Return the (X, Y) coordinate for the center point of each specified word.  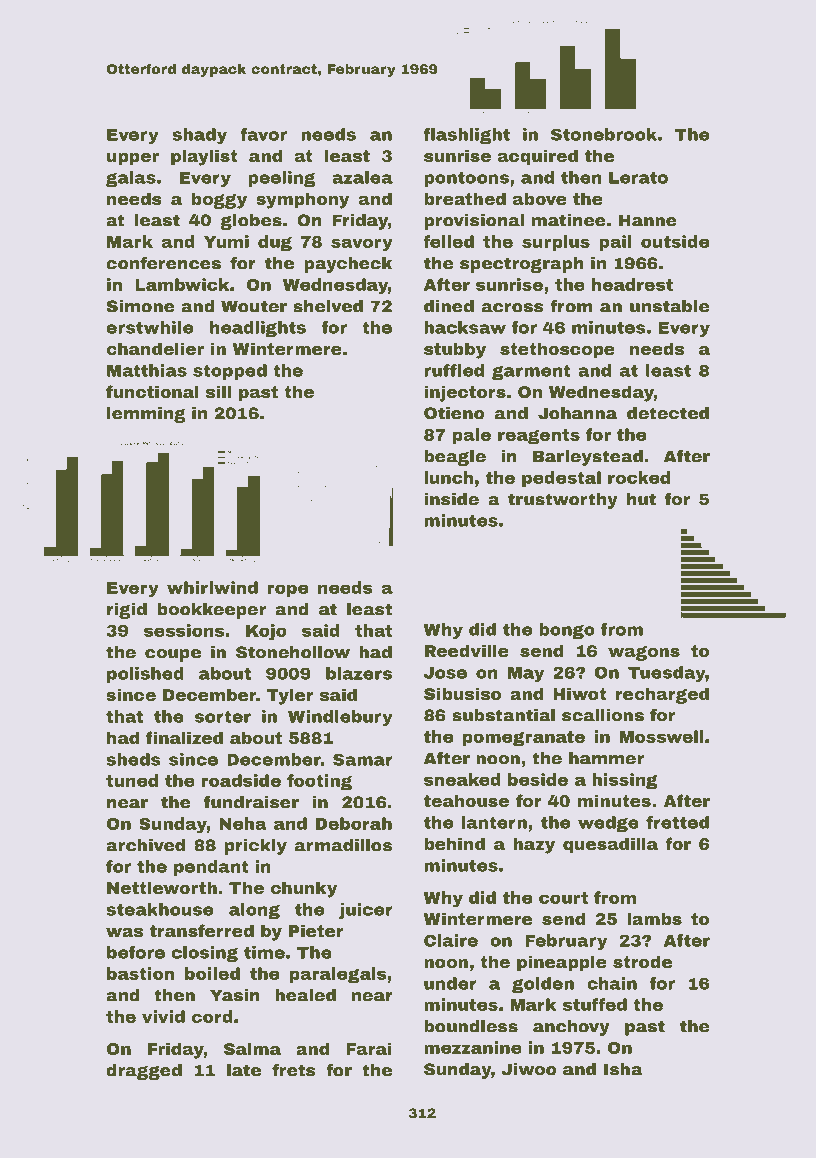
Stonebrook (604, 134)
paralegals (338, 975)
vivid (163, 1016)
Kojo (266, 632)
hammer (606, 758)
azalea (362, 177)
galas (131, 179)
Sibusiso (462, 693)
